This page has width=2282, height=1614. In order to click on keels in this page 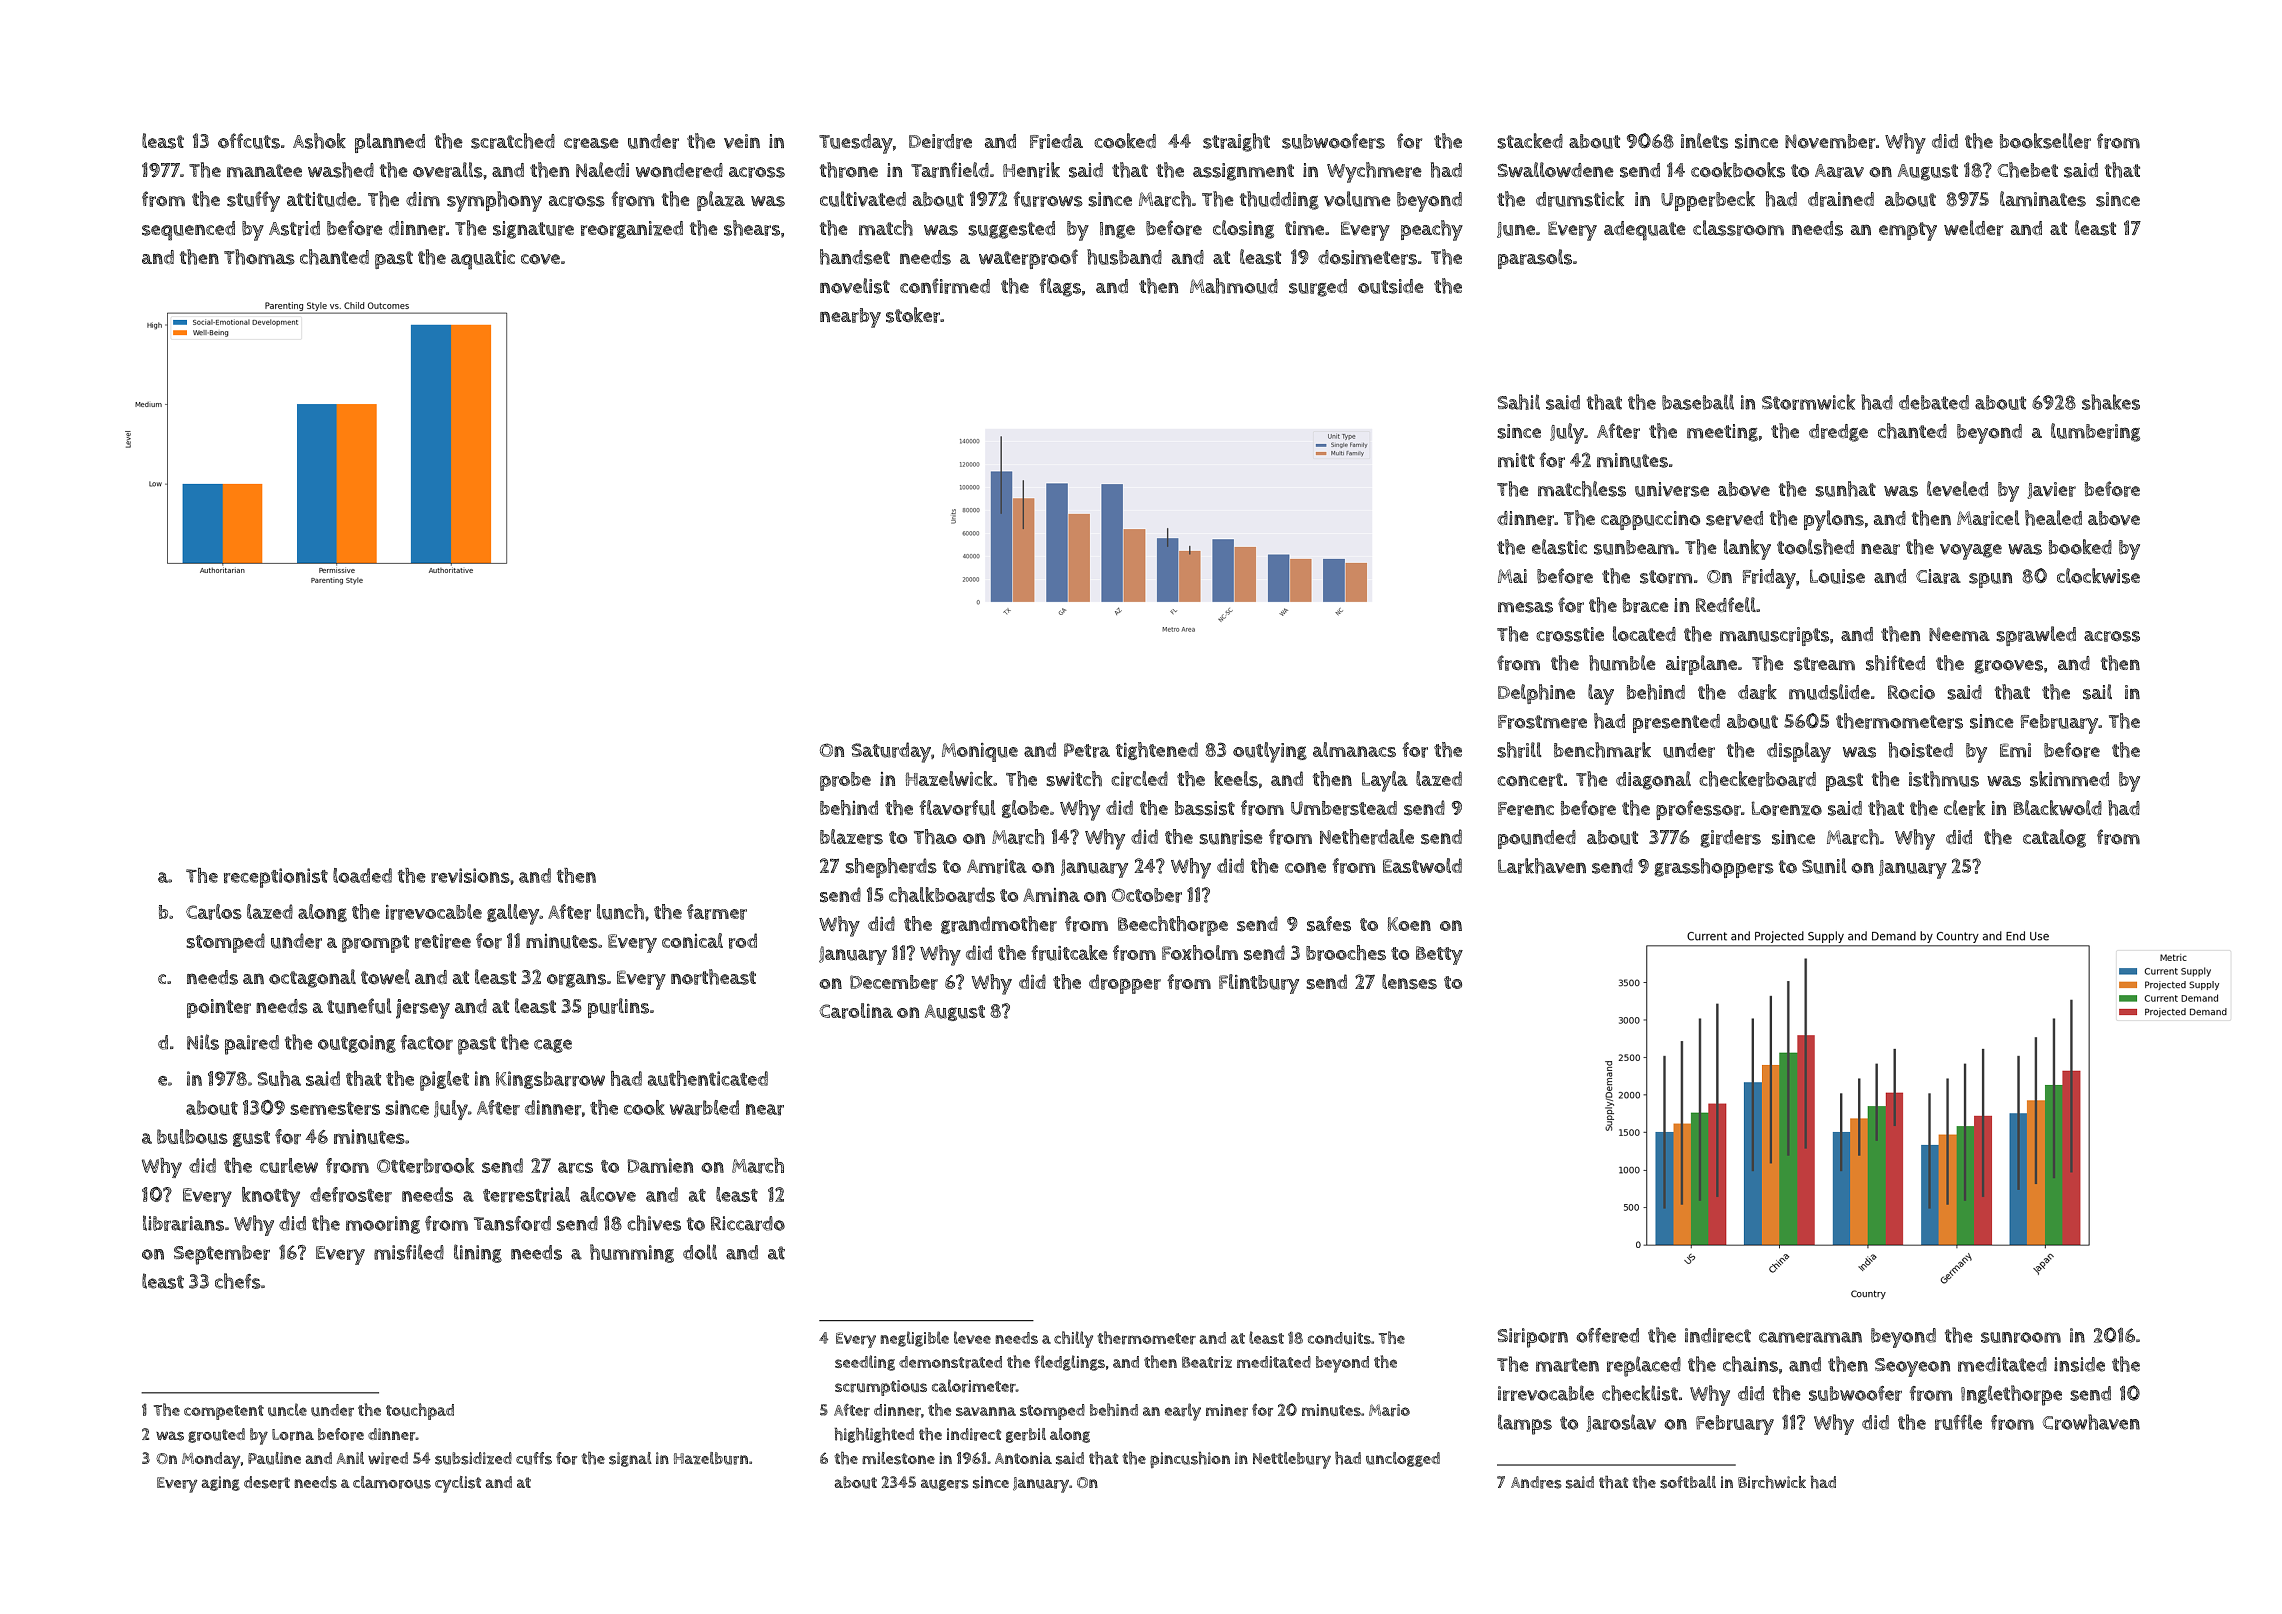, I will do `click(1236, 779)`.
